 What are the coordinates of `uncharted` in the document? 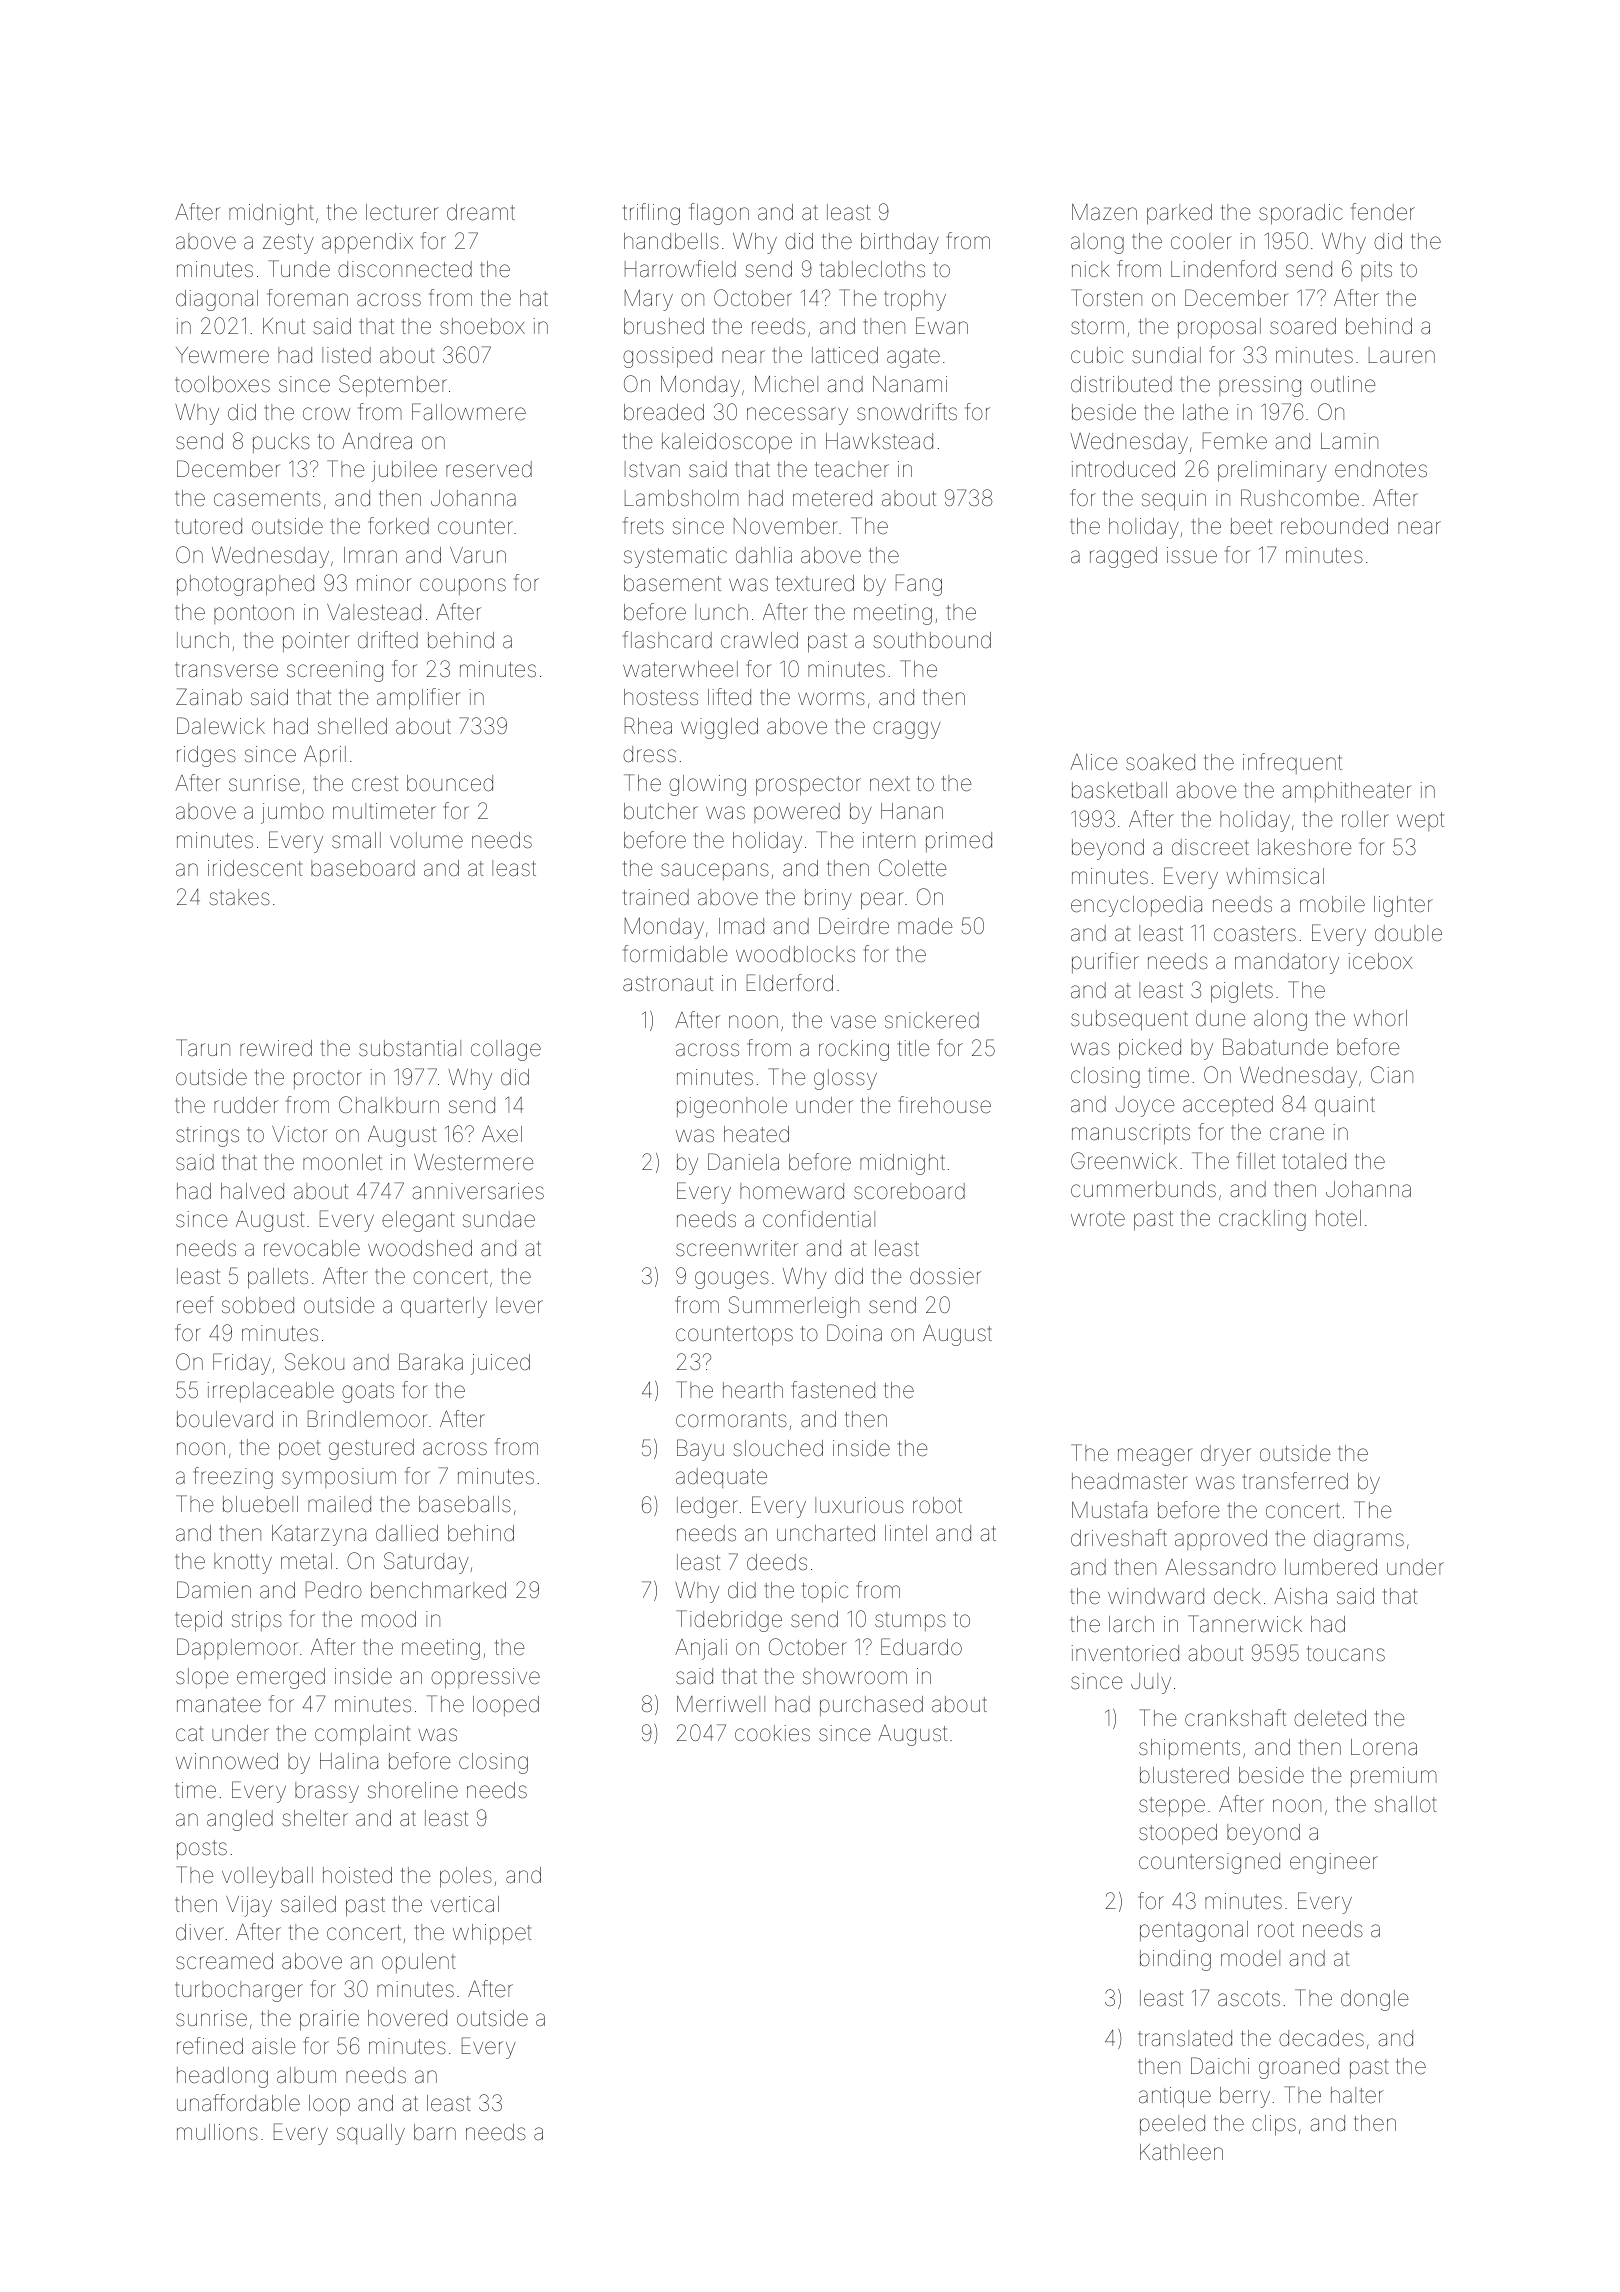 It's located at (826, 1533).
